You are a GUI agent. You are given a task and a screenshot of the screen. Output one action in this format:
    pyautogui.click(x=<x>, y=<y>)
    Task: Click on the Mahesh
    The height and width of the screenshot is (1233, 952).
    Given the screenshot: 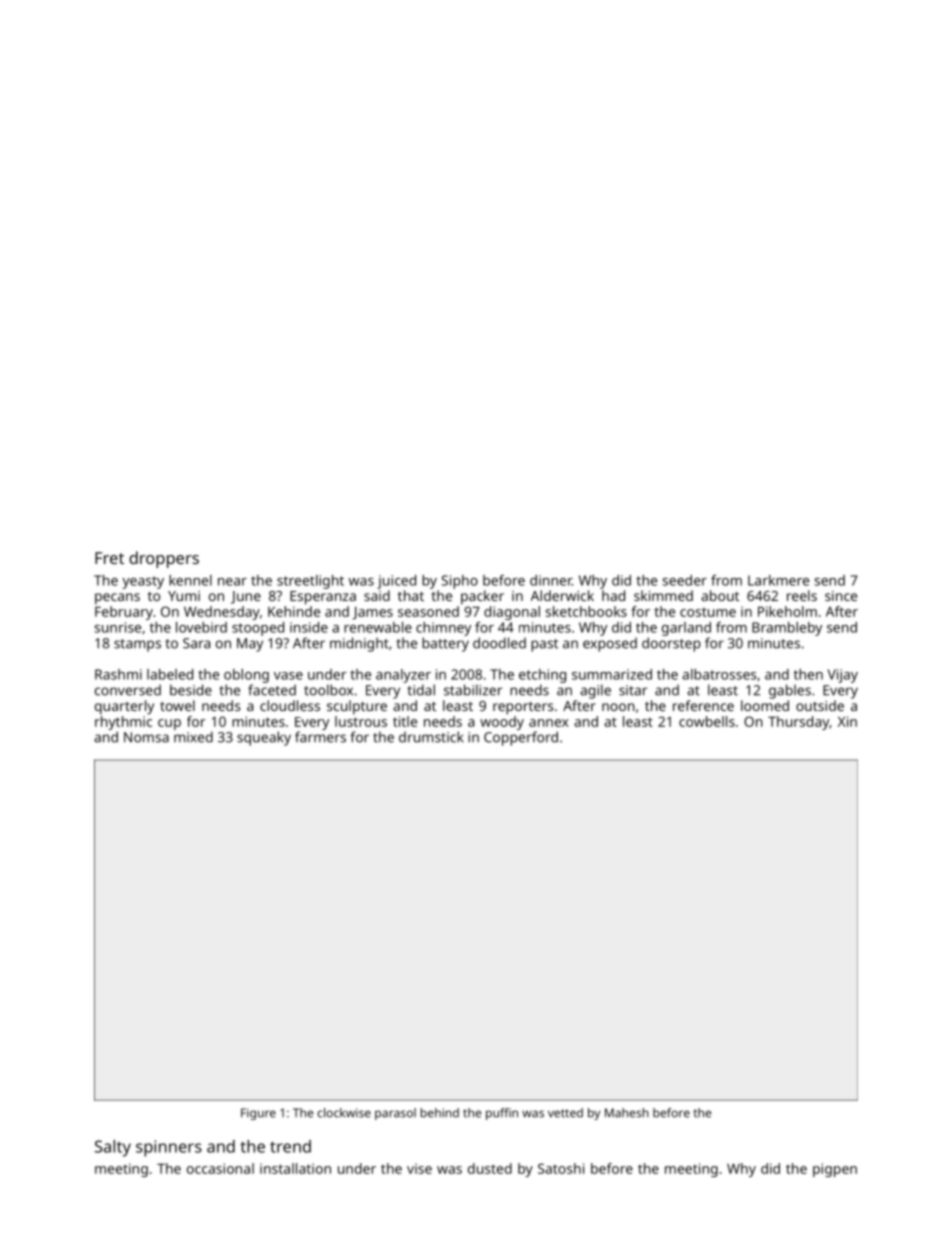 What is the action you would take?
    pyautogui.click(x=627, y=1113)
